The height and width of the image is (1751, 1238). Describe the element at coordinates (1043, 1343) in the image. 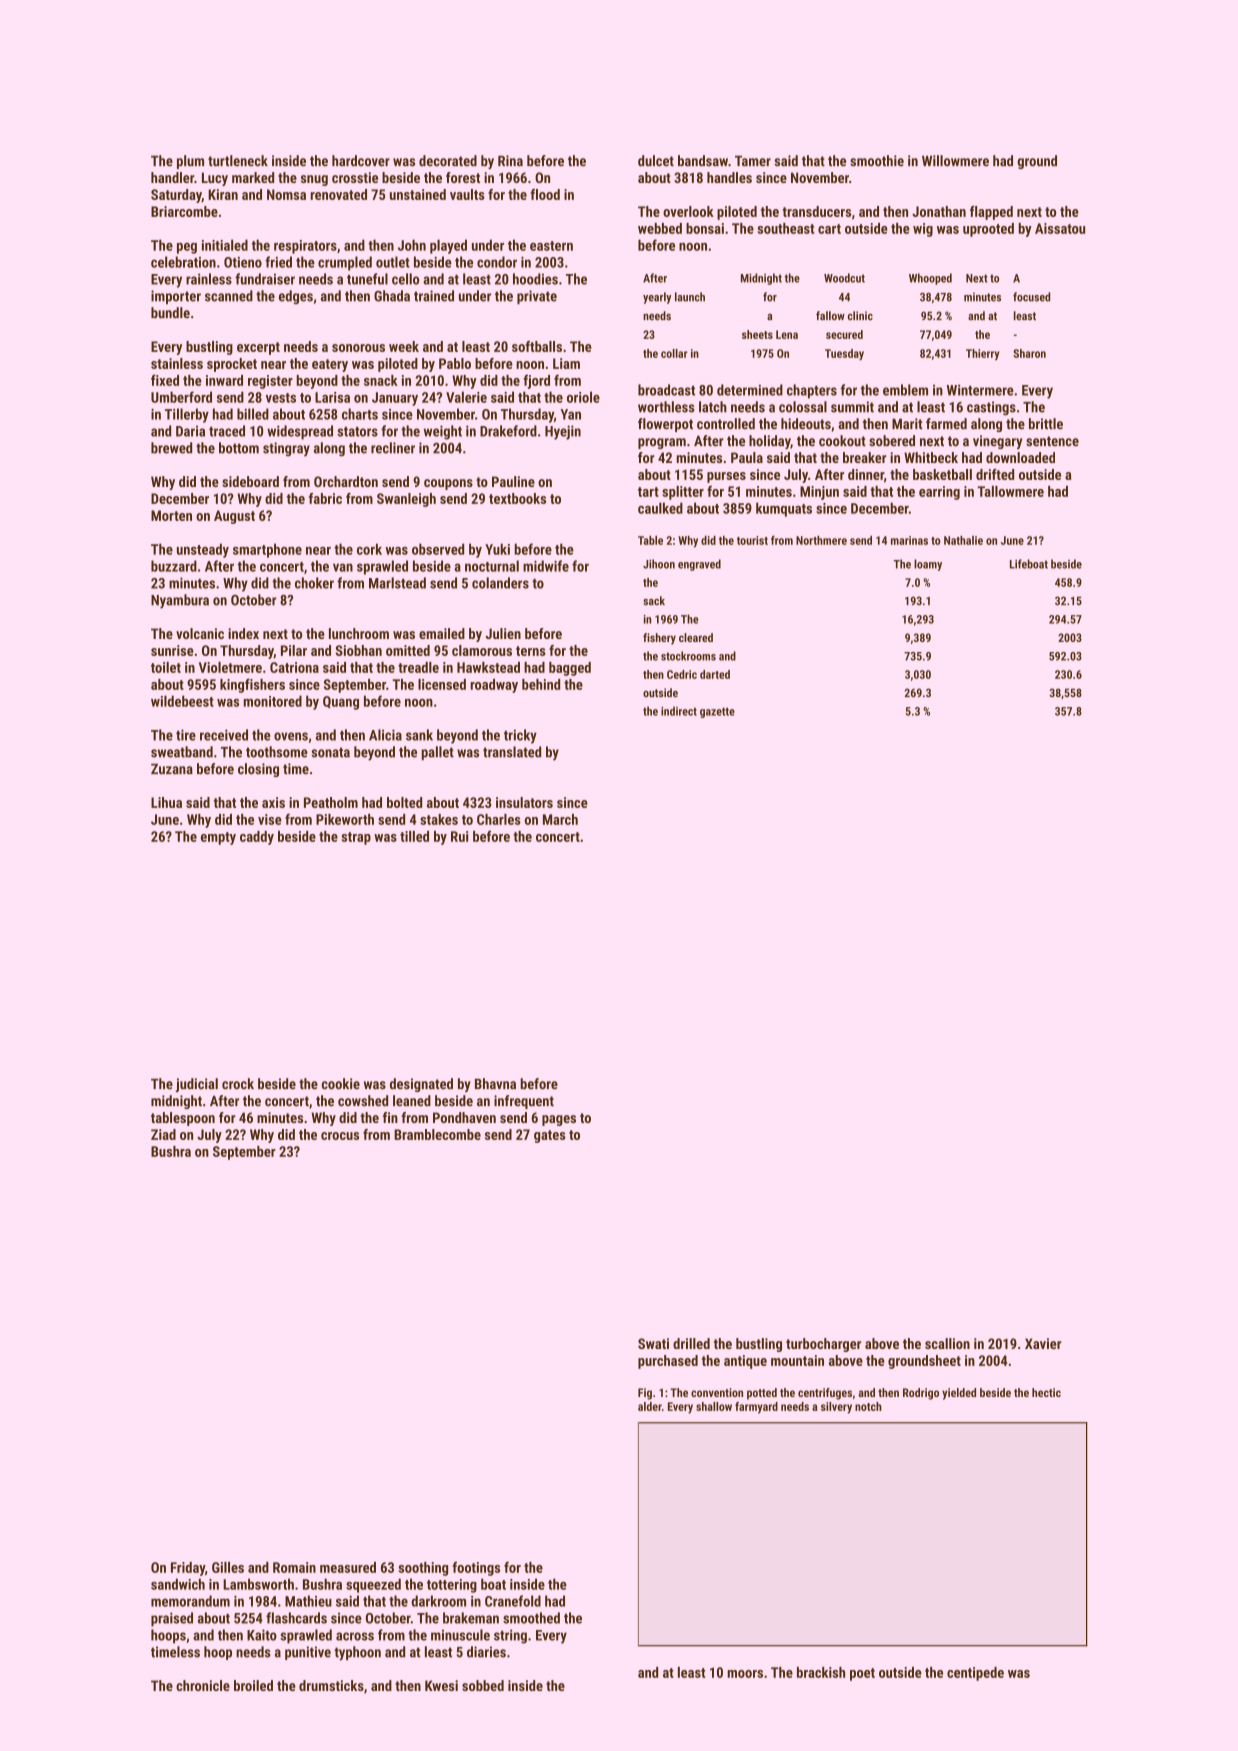

I see `Xavier` at that location.
